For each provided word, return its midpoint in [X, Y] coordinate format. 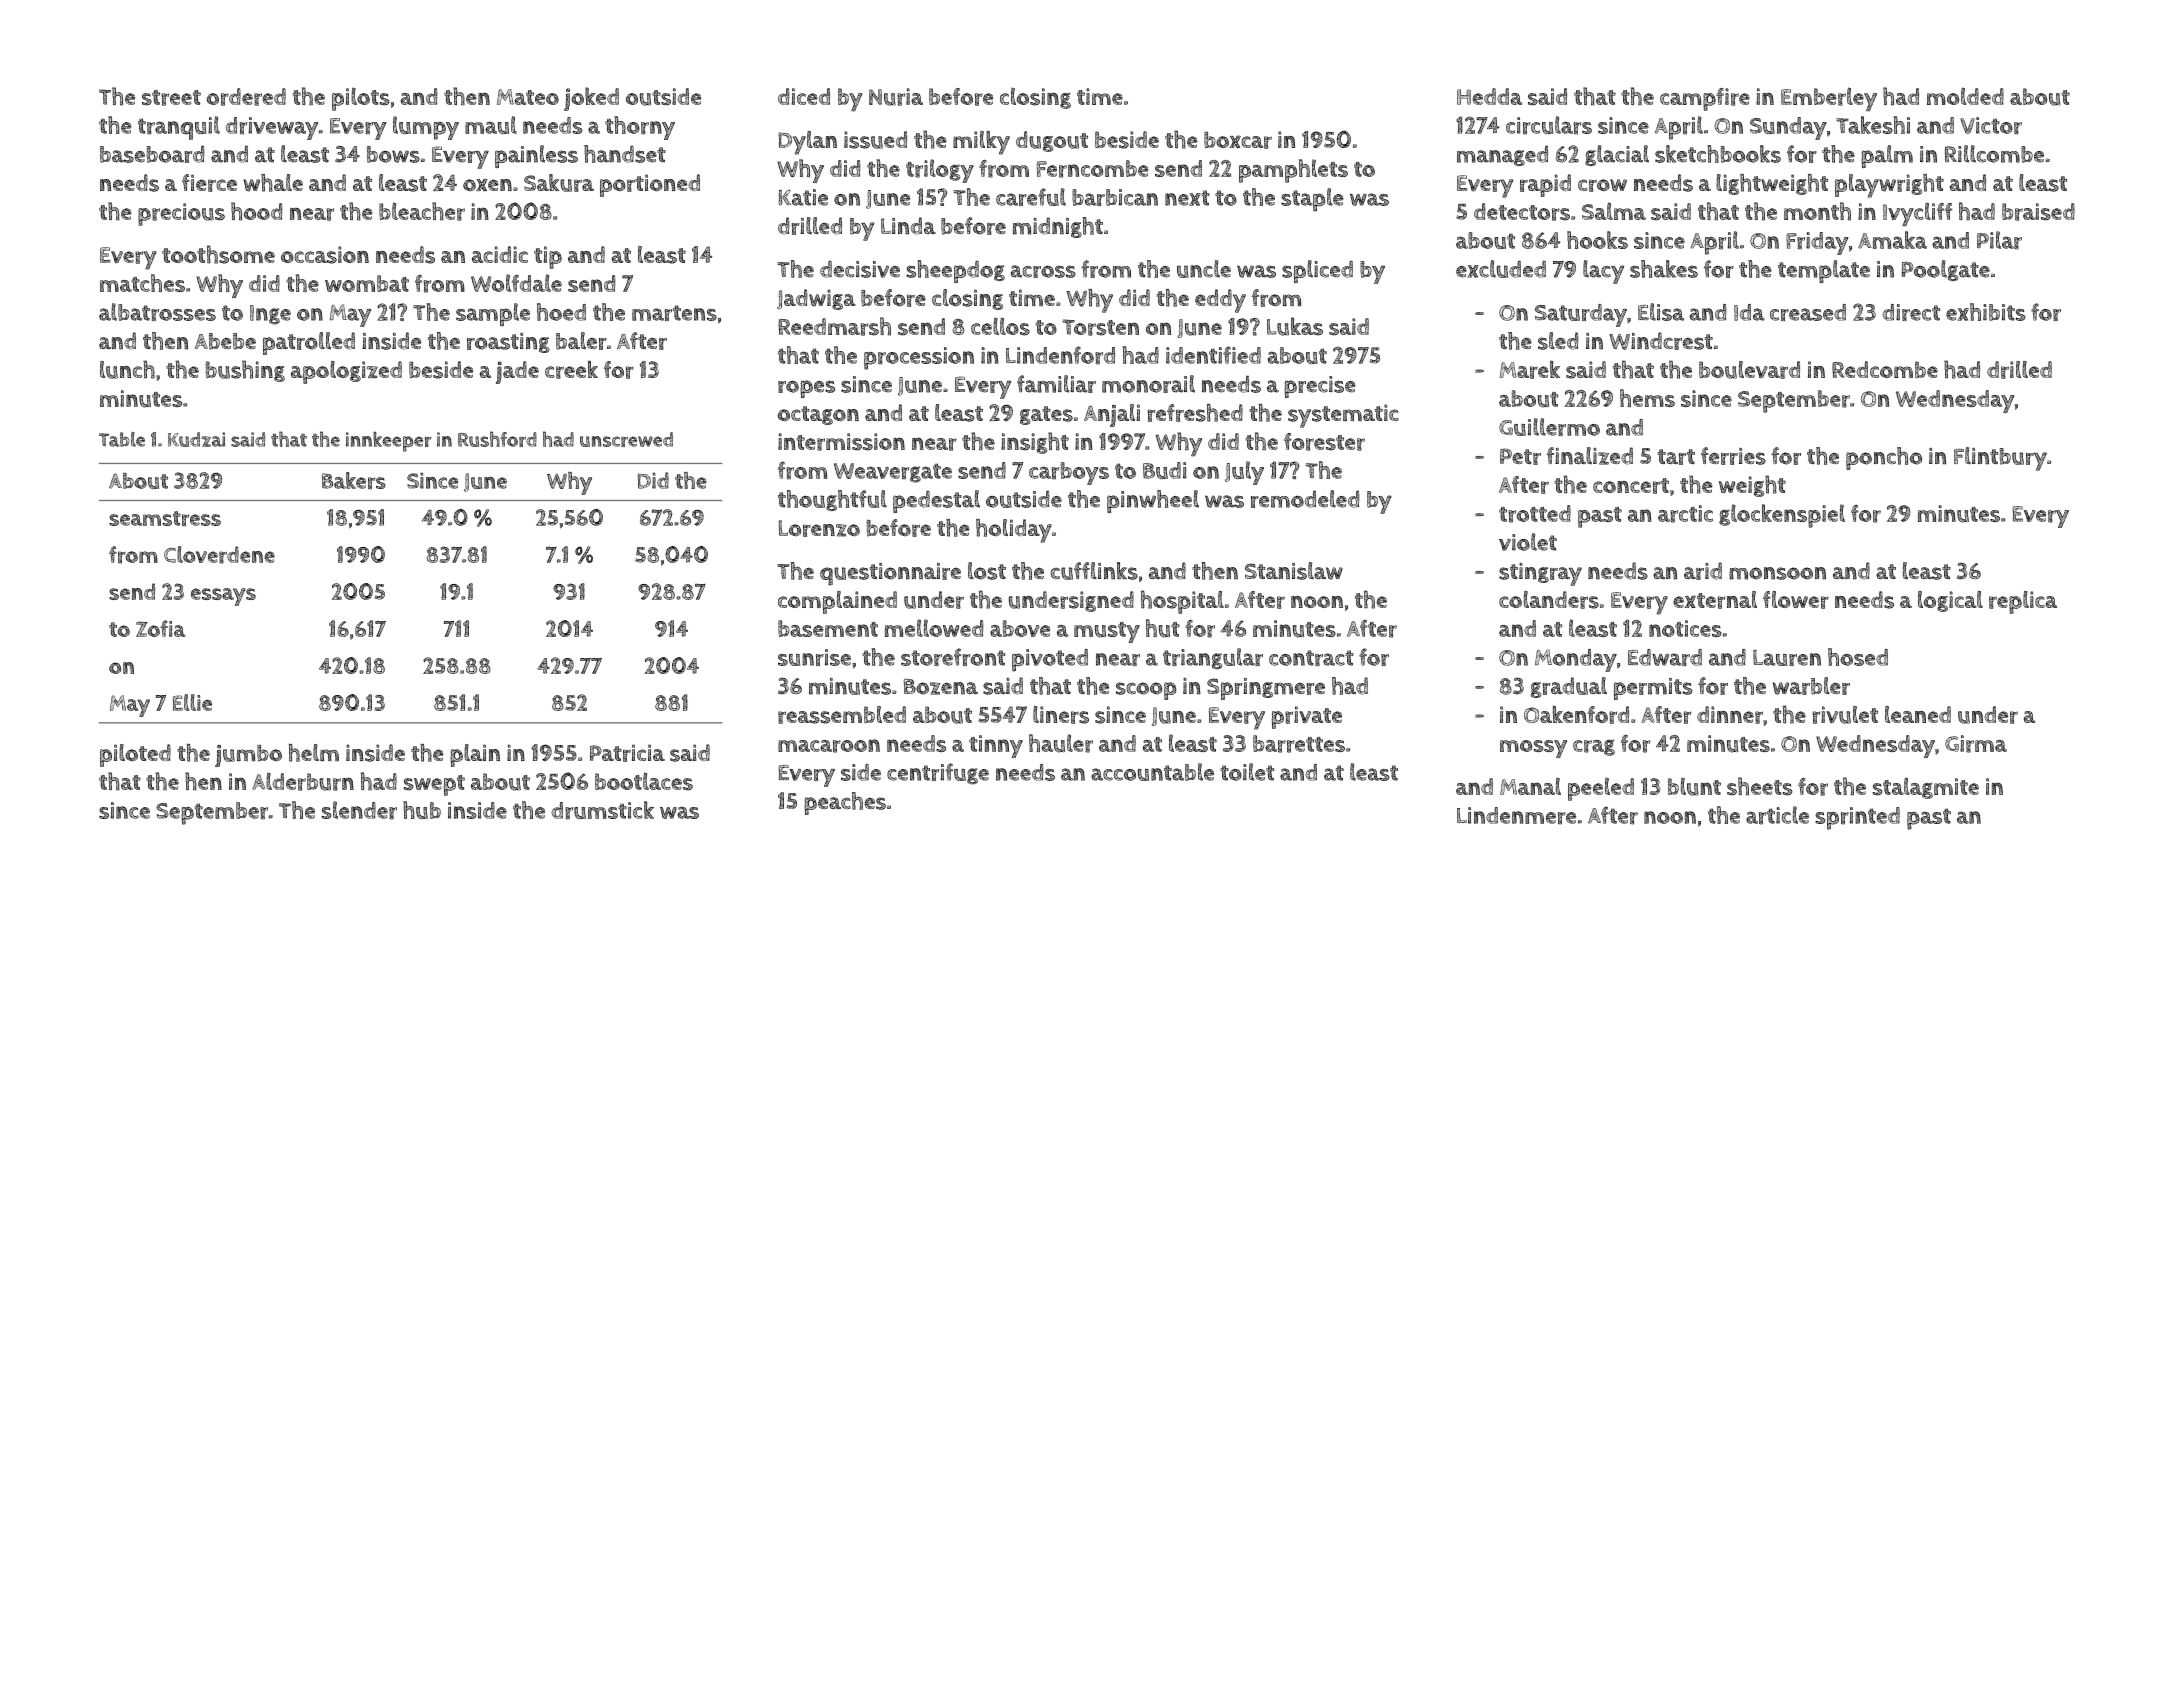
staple [1312, 200]
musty [1107, 632]
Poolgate [1946, 270]
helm [313, 753]
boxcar [1238, 140]
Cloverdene [219, 555]
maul [491, 125]
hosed [1858, 657]
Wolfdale [516, 283]
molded [1965, 96]
